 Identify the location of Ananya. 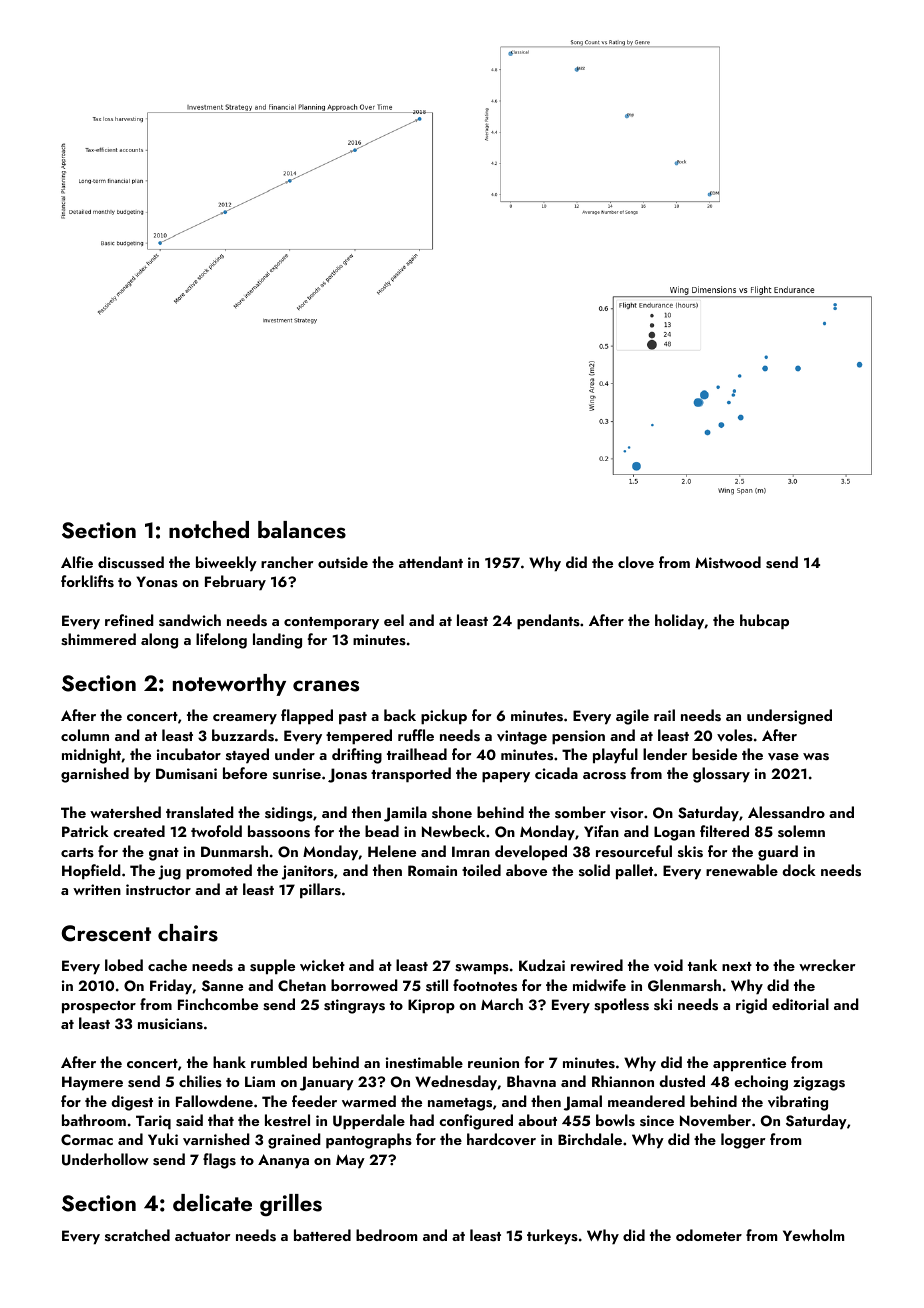
(283, 1161).
